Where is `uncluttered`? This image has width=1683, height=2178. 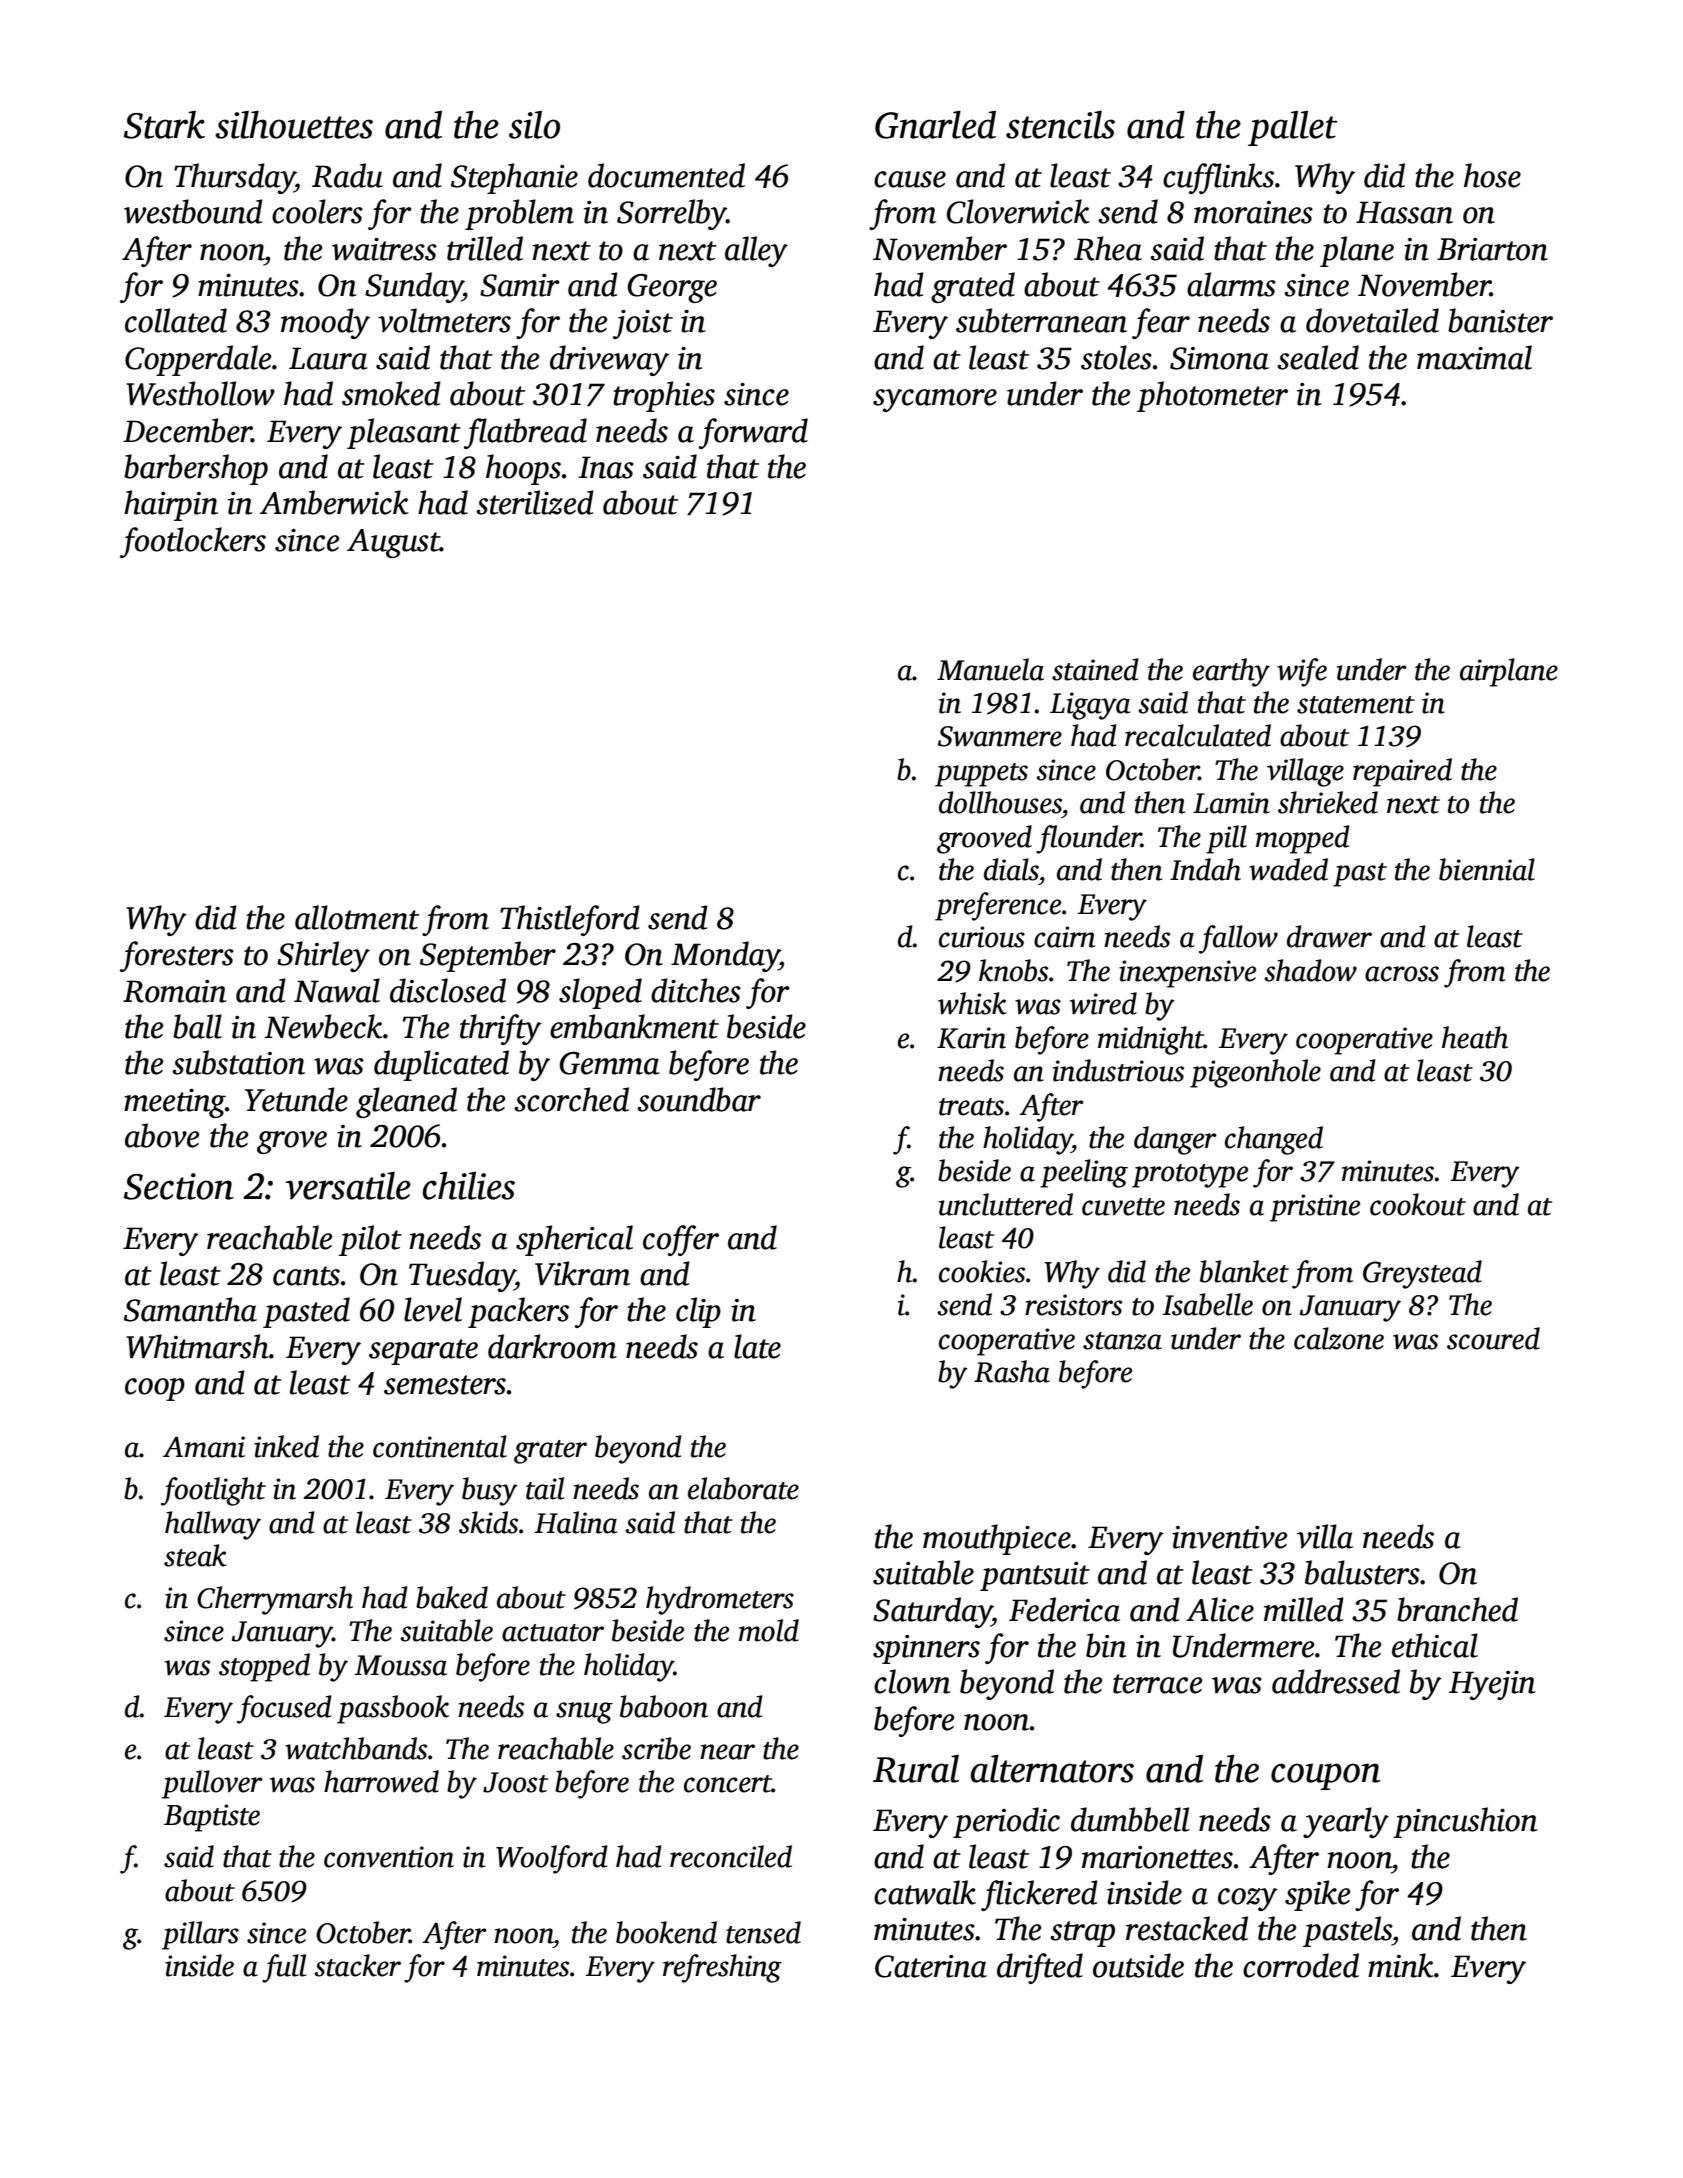 uncluttered is located at coordinates (1006, 1204).
